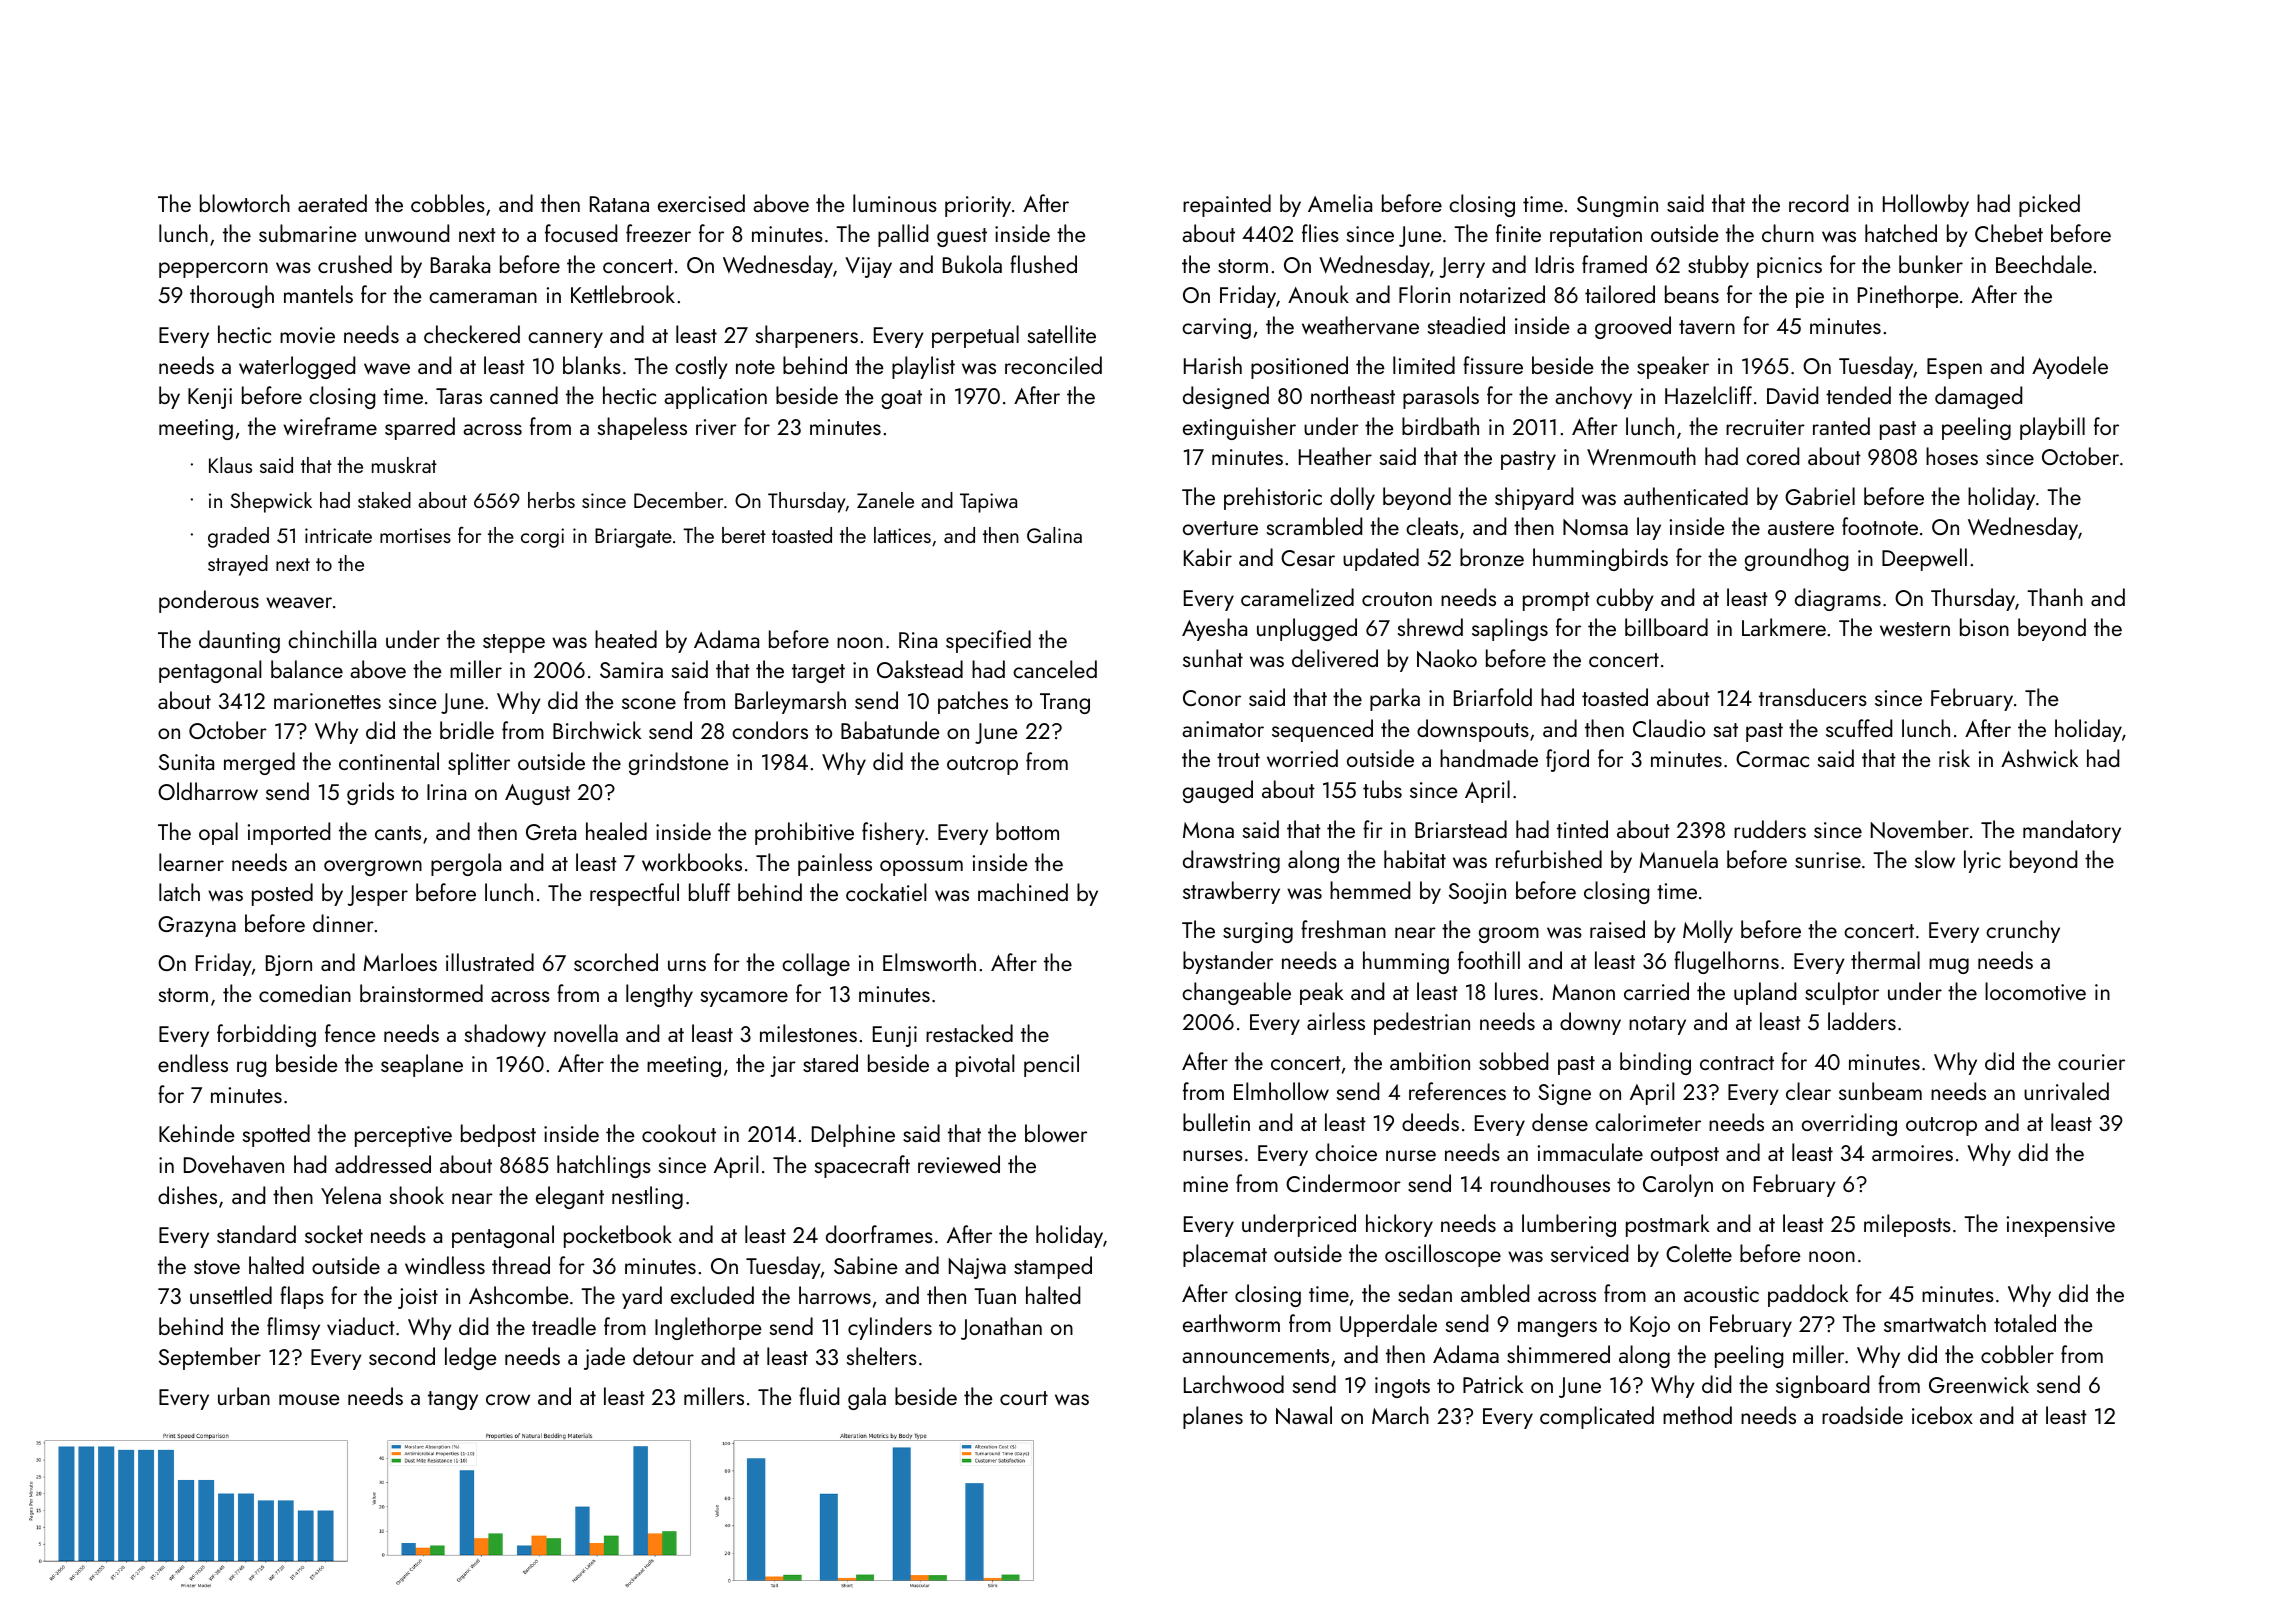 This image has height=1620, width=2292. I want to click on tavern, so click(1707, 327).
